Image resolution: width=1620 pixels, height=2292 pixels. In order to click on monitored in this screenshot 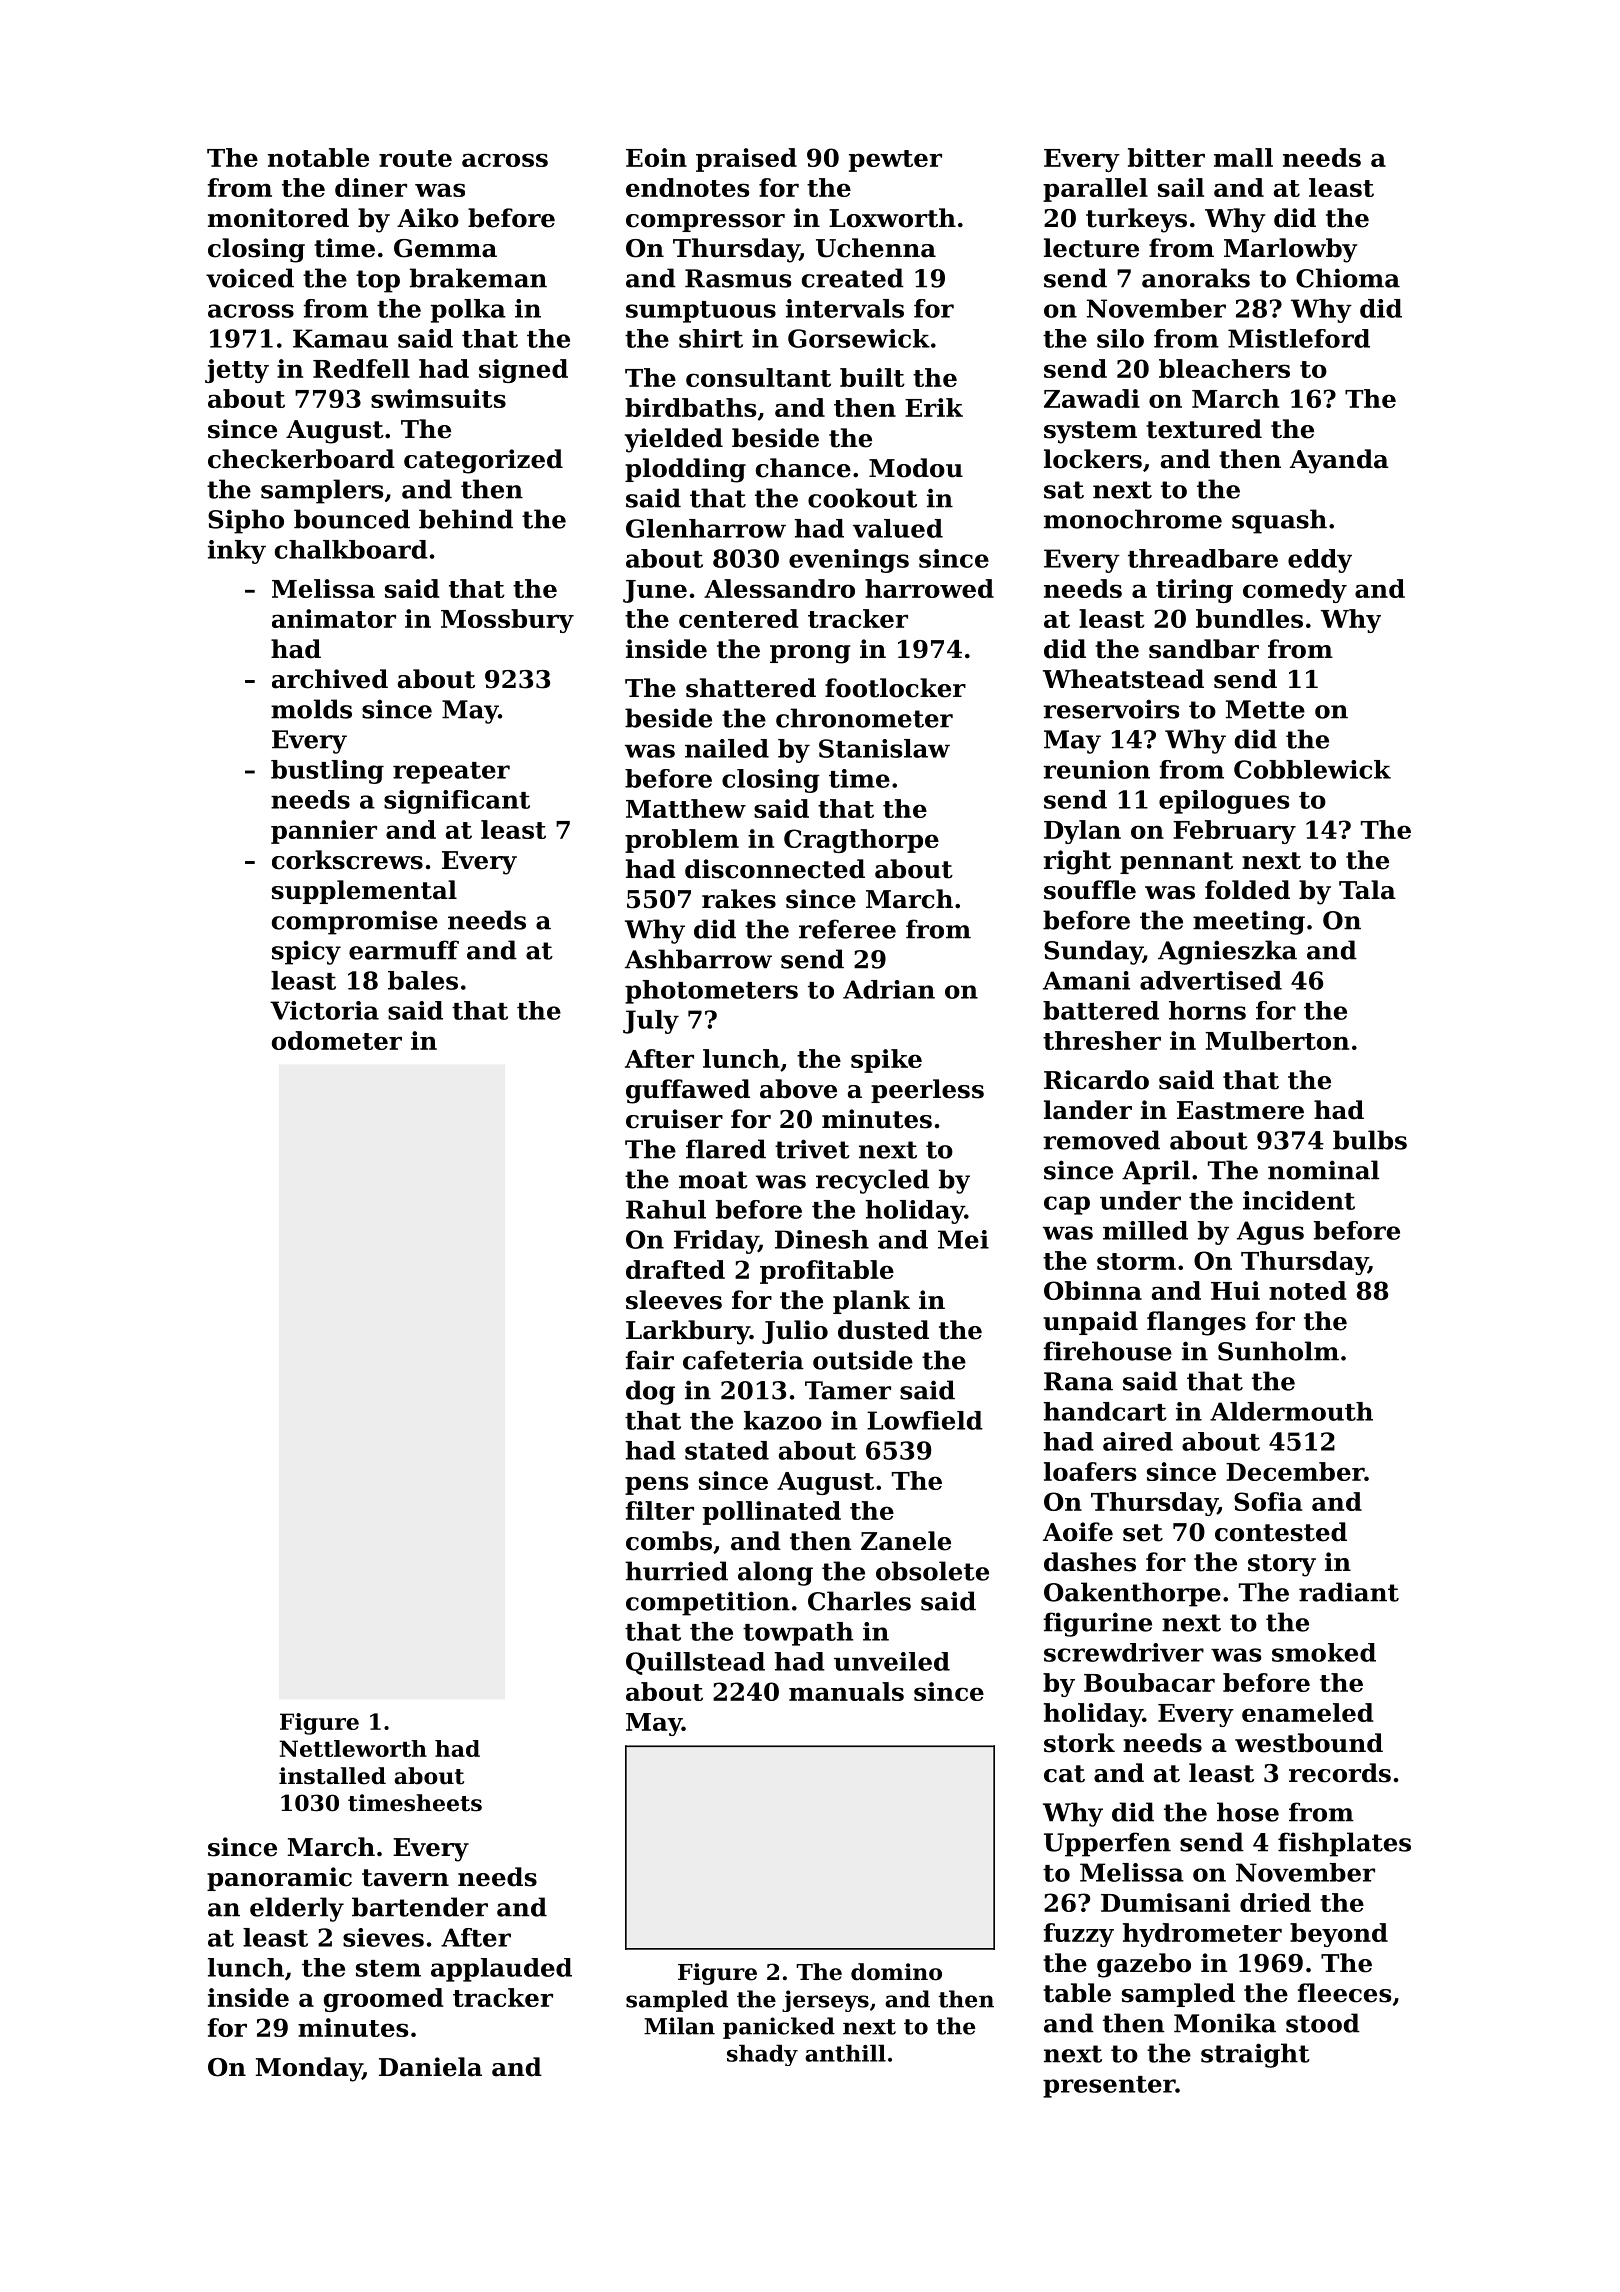, I will do `click(278, 218)`.
